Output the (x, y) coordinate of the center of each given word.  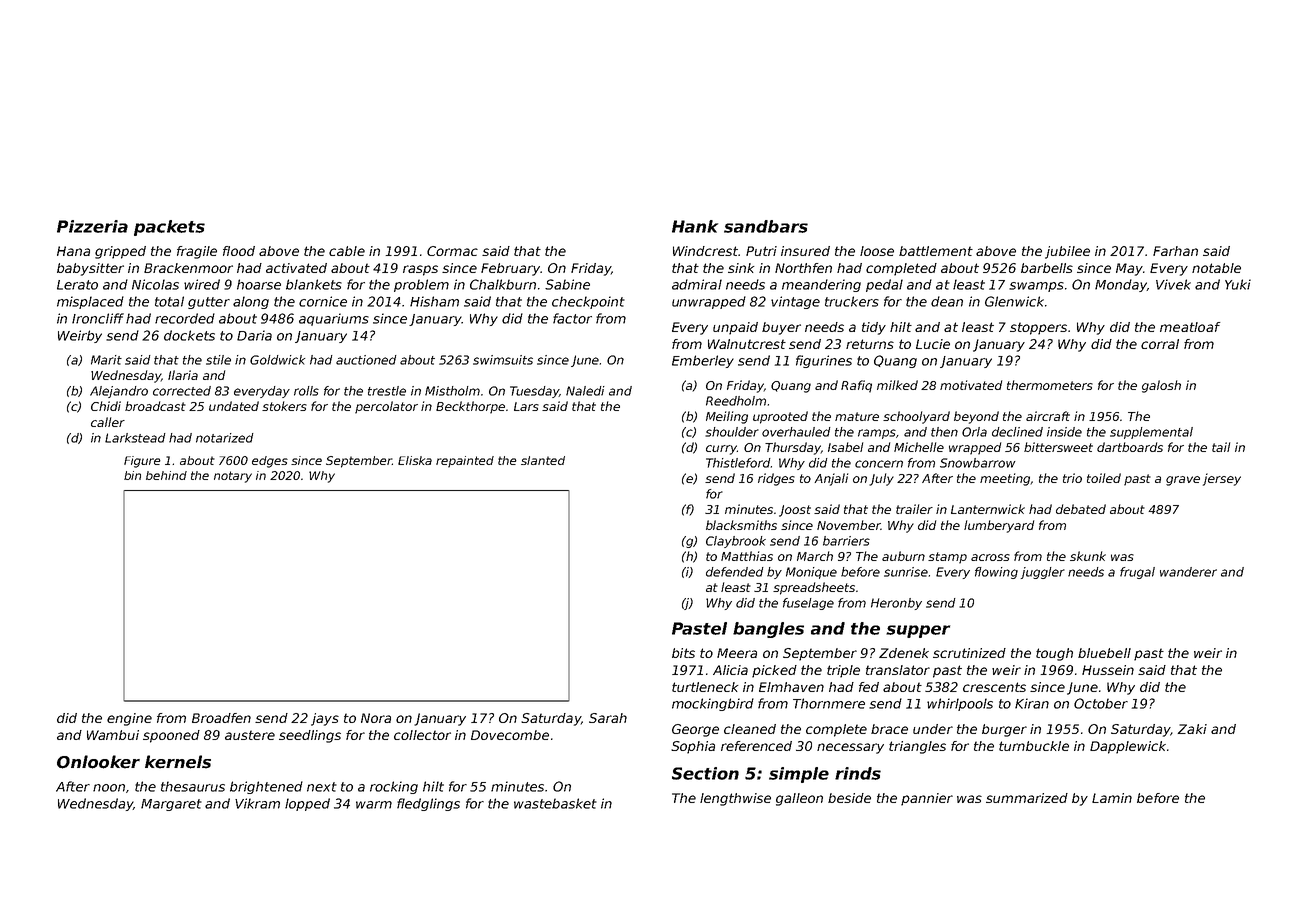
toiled (1104, 478)
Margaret (171, 805)
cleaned (750, 729)
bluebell (1104, 653)
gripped (120, 252)
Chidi (106, 406)
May (1129, 269)
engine (129, 719)
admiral (697, 284)
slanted (543, 460)
